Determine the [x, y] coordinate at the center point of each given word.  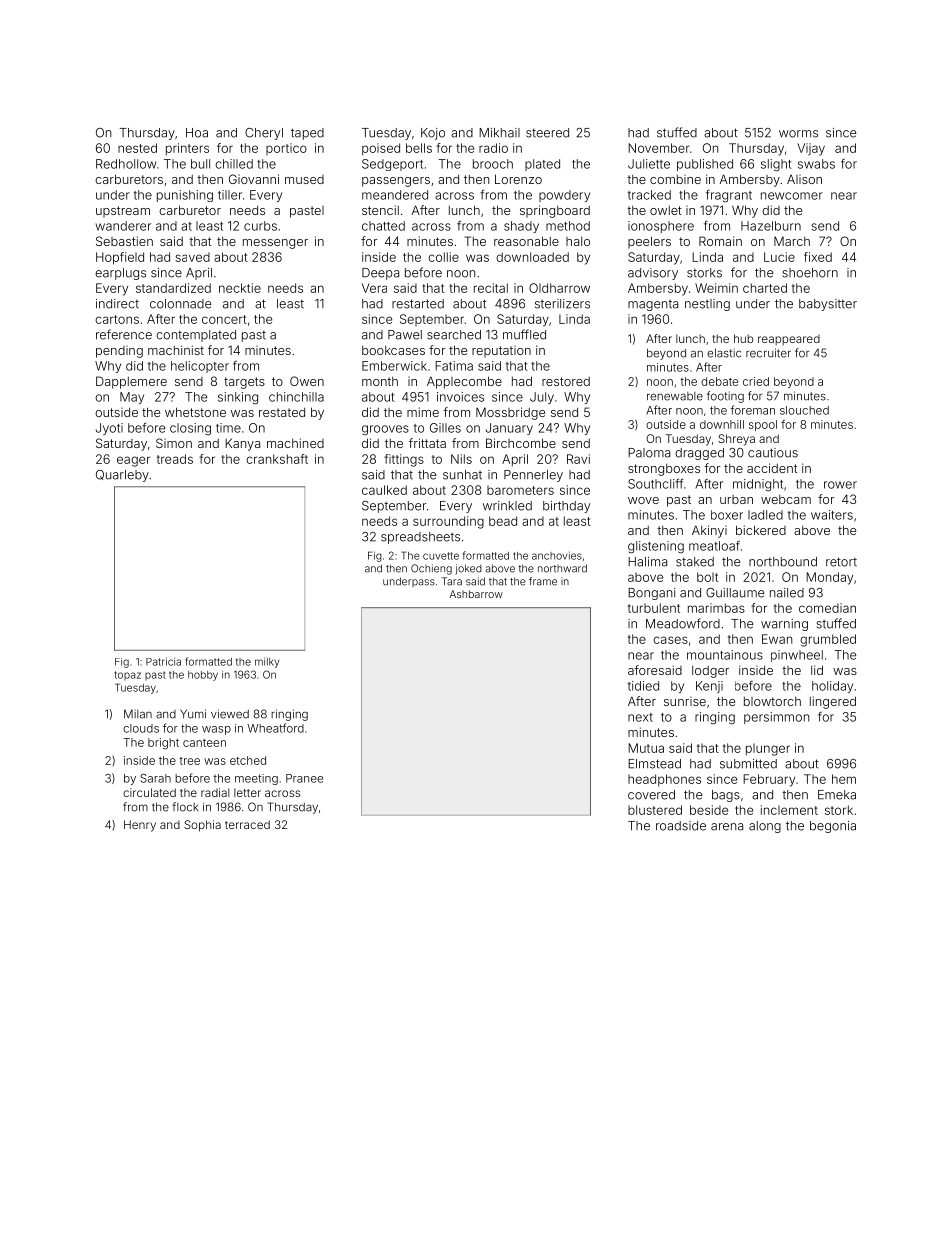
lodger [710, 672]
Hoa [197, 133]
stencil [380, 210]
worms [798, 134]
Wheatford [275, 728]
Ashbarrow [476, 594]
